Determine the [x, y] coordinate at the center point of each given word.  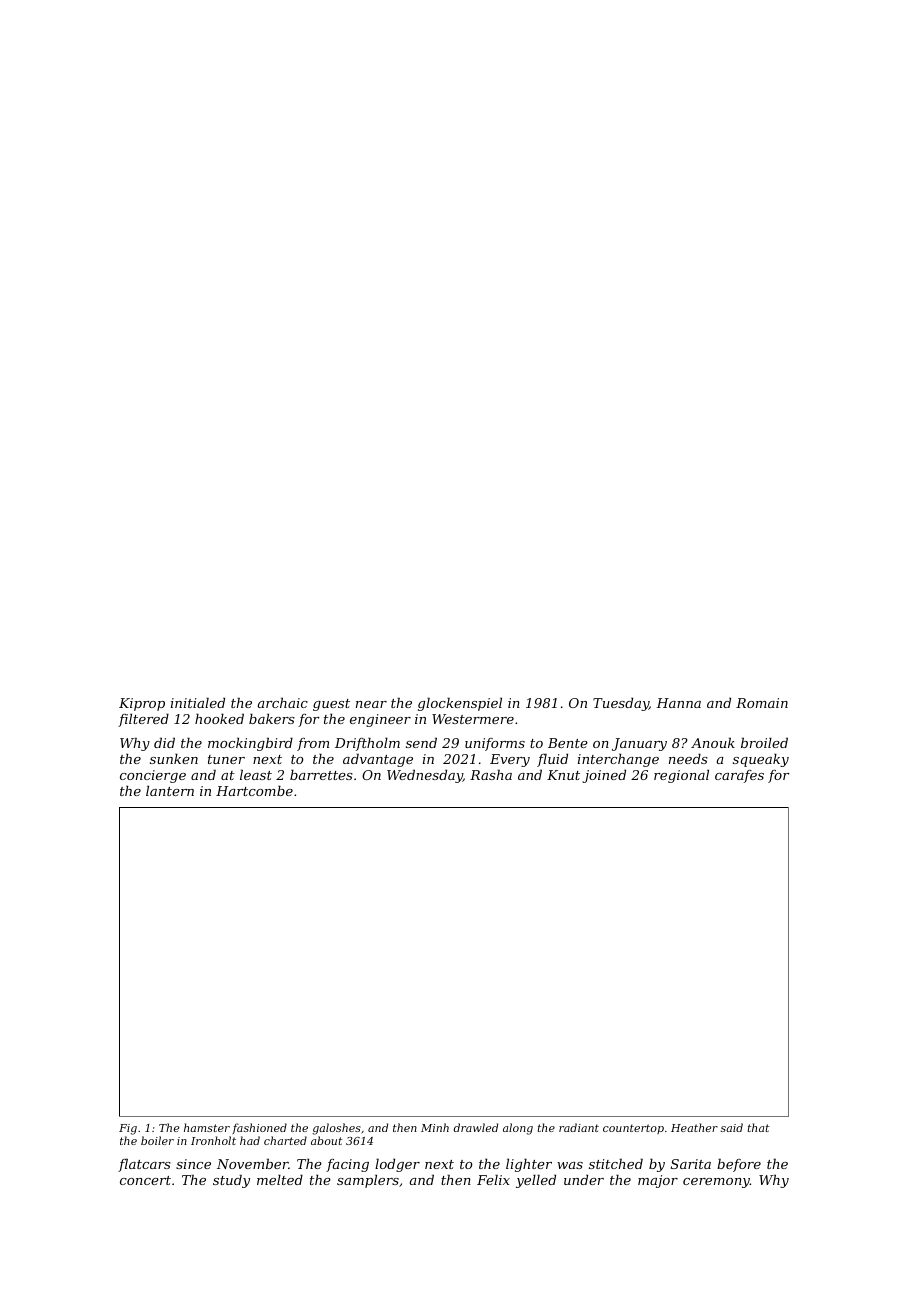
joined [604, 776]
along [518, 1129]
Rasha [491, 774]
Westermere [473, 719]
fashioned [259, 1128]
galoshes [336, 1129]
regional [681, 776]
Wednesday [425, 776]
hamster [207, 1127]
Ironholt [213, 1140]
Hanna [678, 703]
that [758, 1127]
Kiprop [142, 704]
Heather [694, 1127]
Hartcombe [254, 790]
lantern [170, 790]
